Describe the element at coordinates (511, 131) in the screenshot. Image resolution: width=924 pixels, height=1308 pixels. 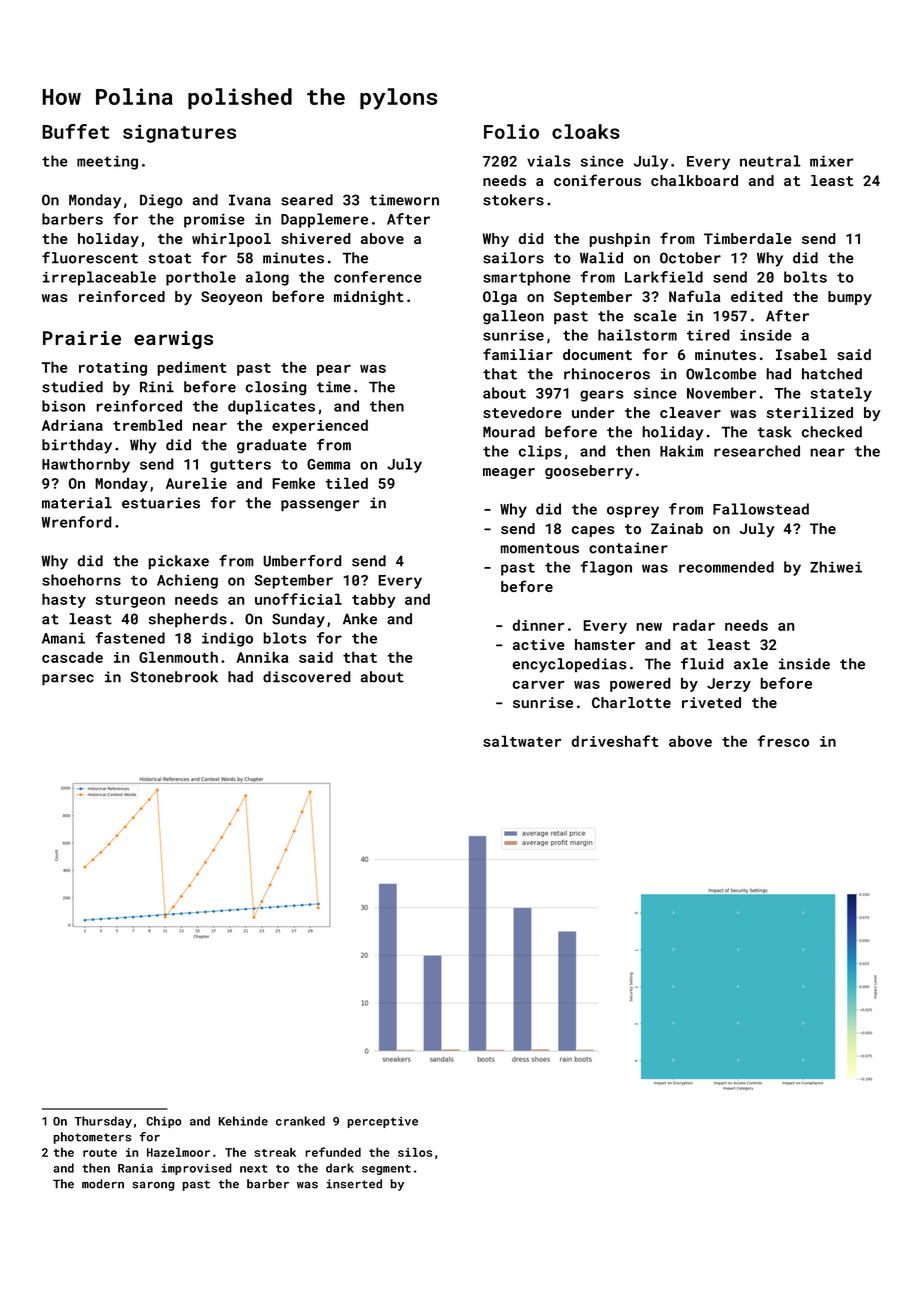
I see `Folio` at that location.
